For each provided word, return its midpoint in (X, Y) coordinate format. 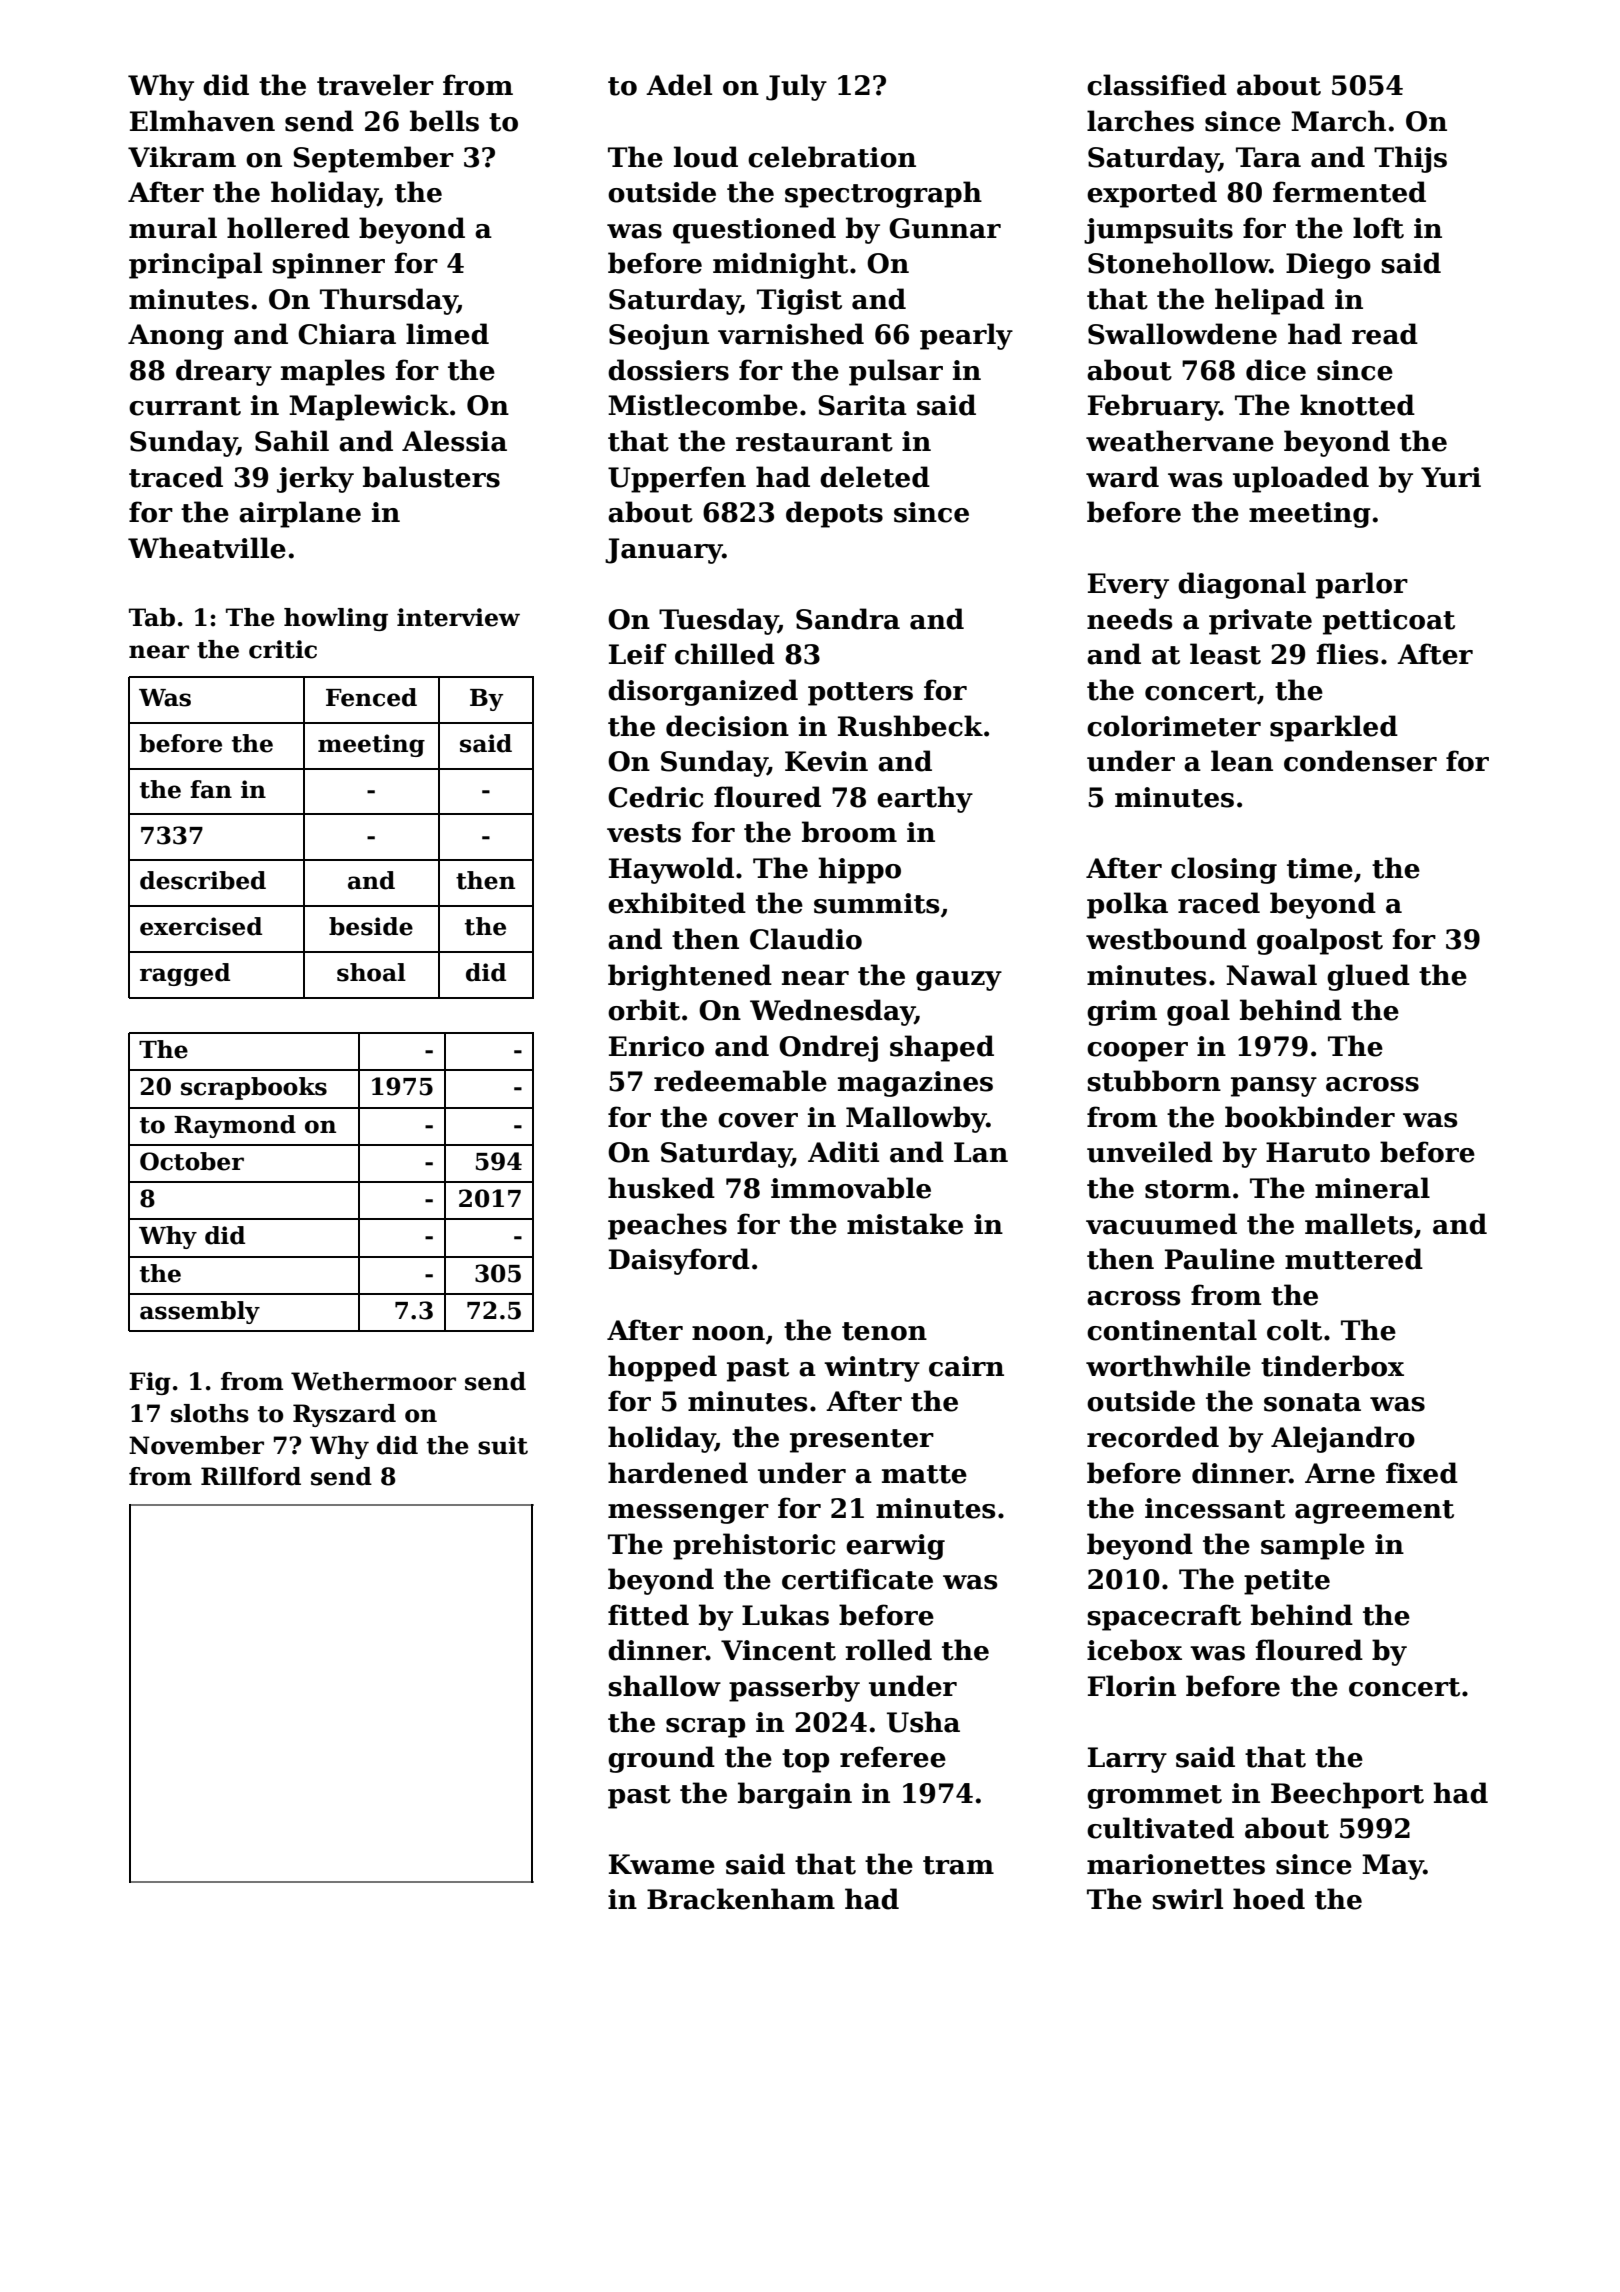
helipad (1270, 301)
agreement (1374, 1512)
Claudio (806, 939)
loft (1378, 228)
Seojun (659, 337)
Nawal (1271, 975)
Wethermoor (373, 1381)
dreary (224, 372)
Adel (679, 85)
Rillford (251, 1476)
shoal (371, 972)
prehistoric (754, 1546)
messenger (688, 1514)
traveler (375, 85)
